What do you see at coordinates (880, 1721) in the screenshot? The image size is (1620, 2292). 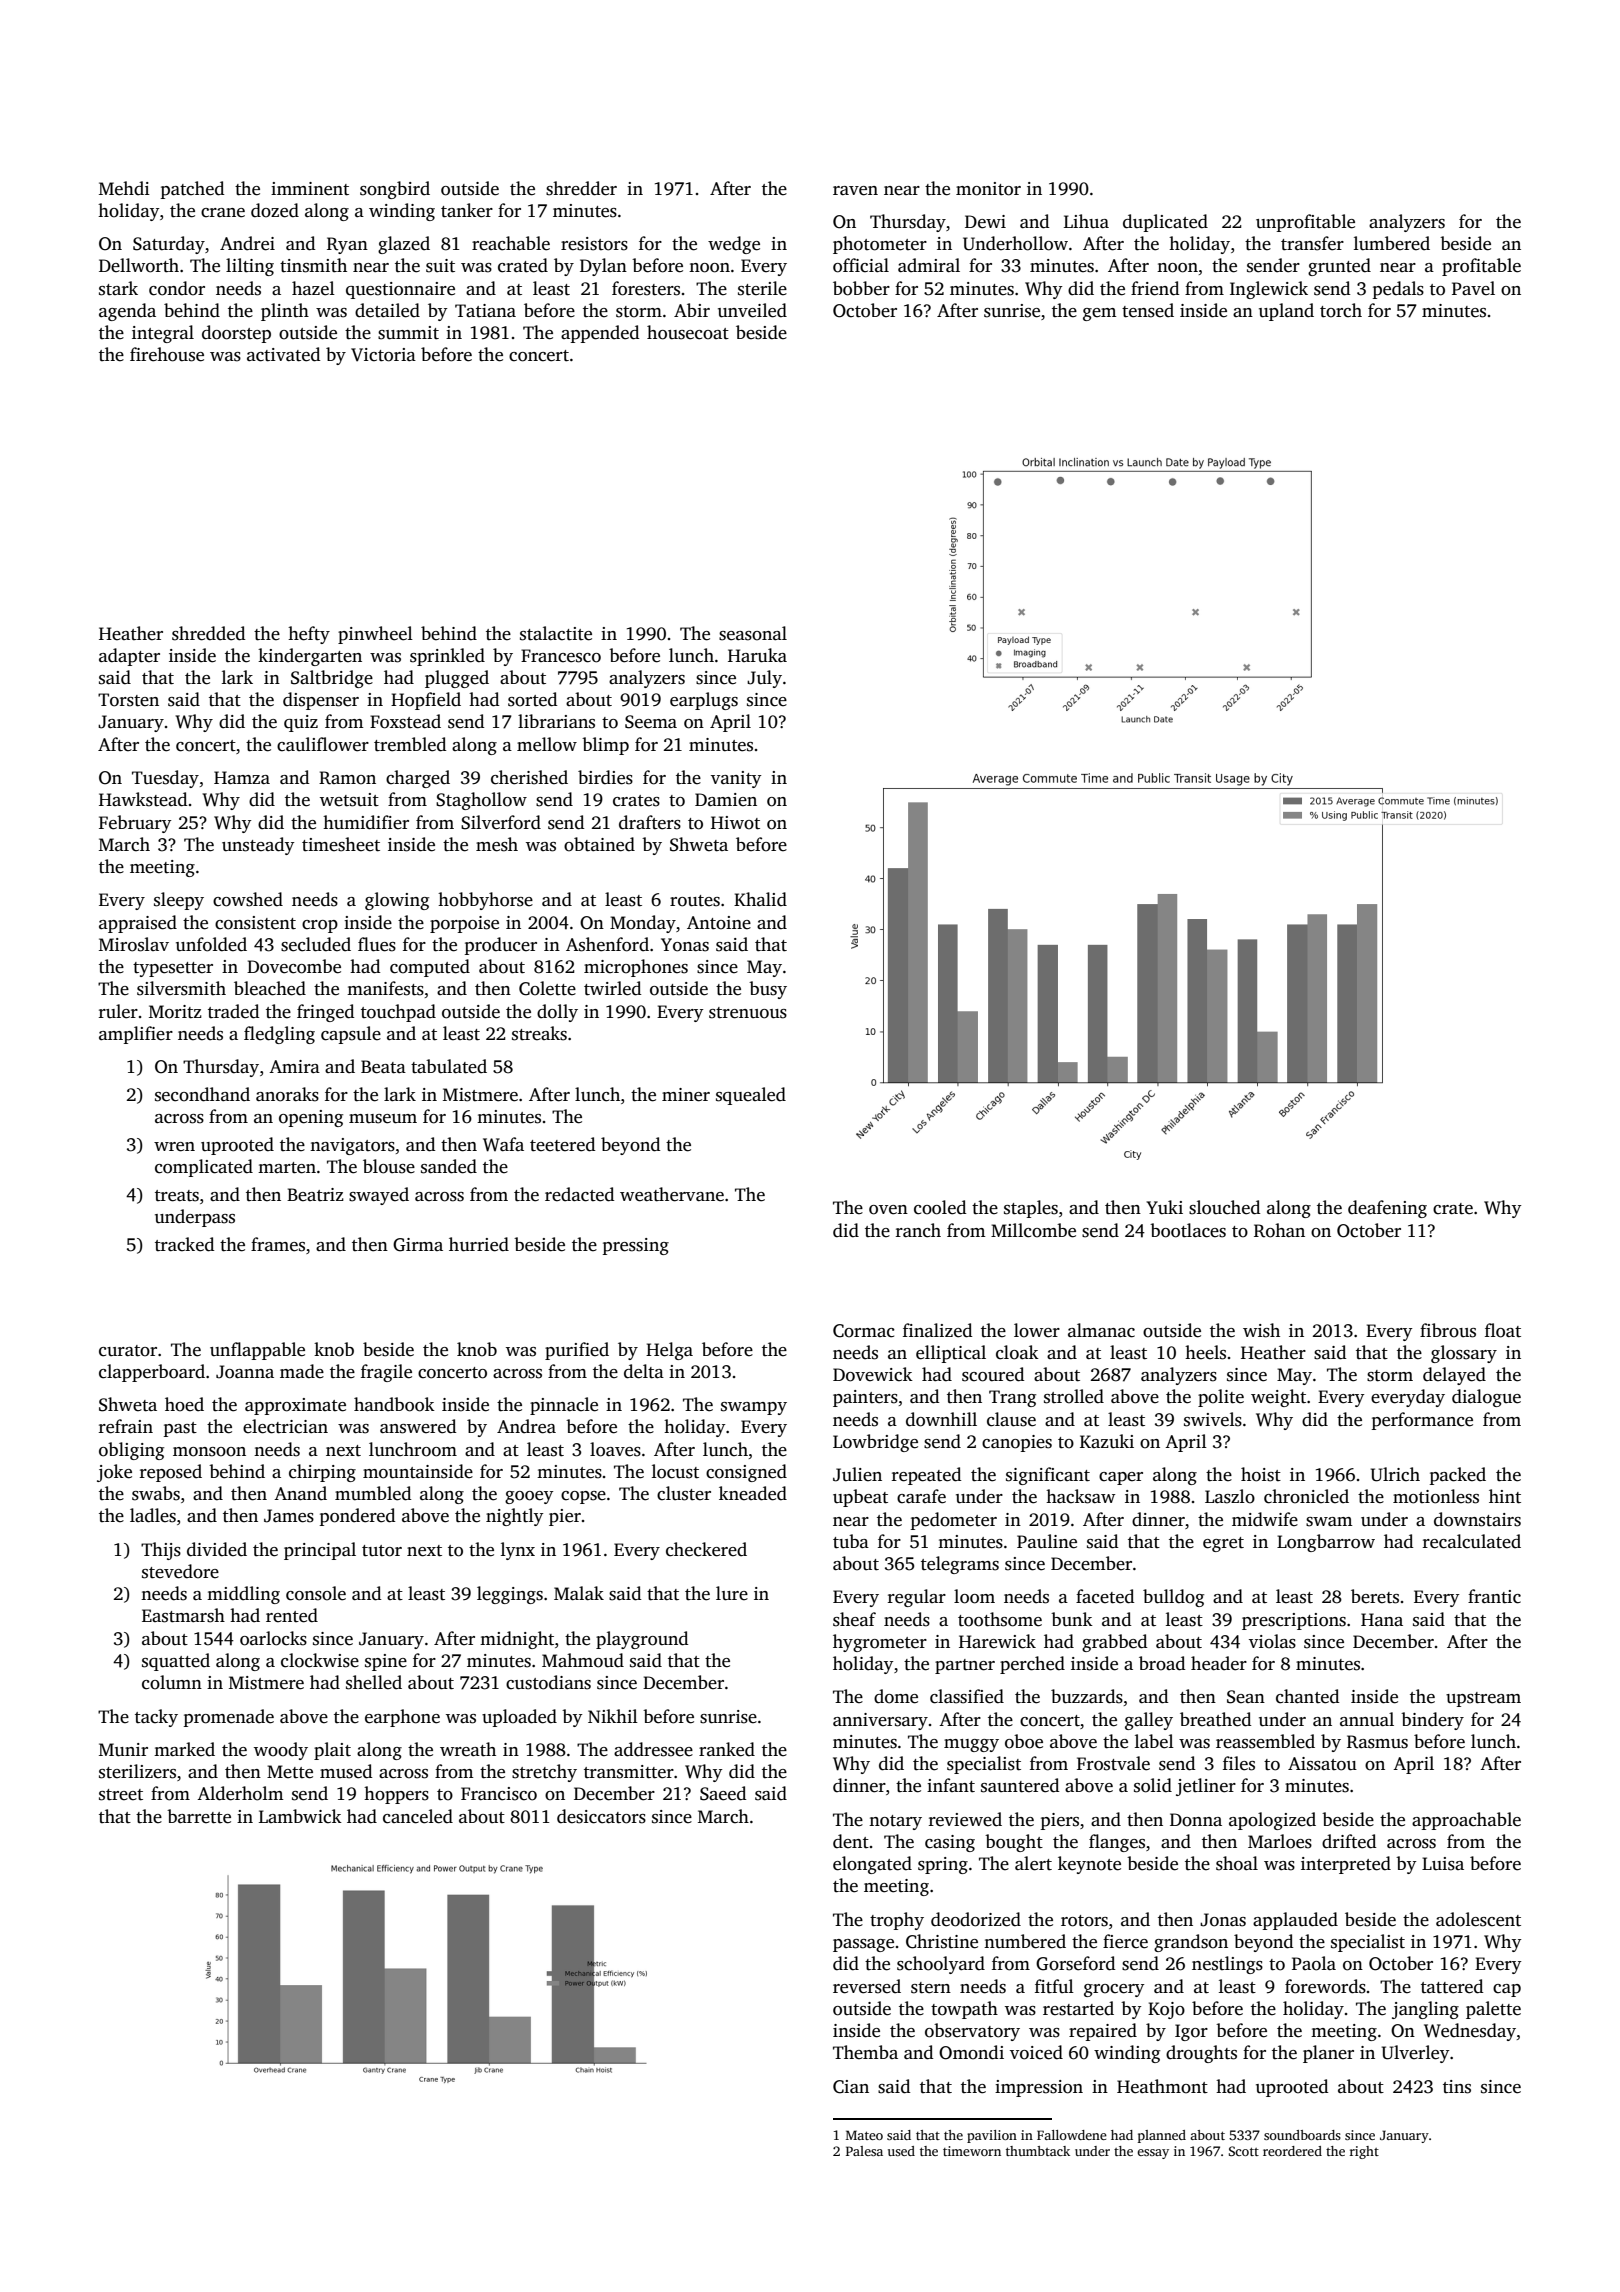 I see `anniversary` at bounding box center [880, 1721].
